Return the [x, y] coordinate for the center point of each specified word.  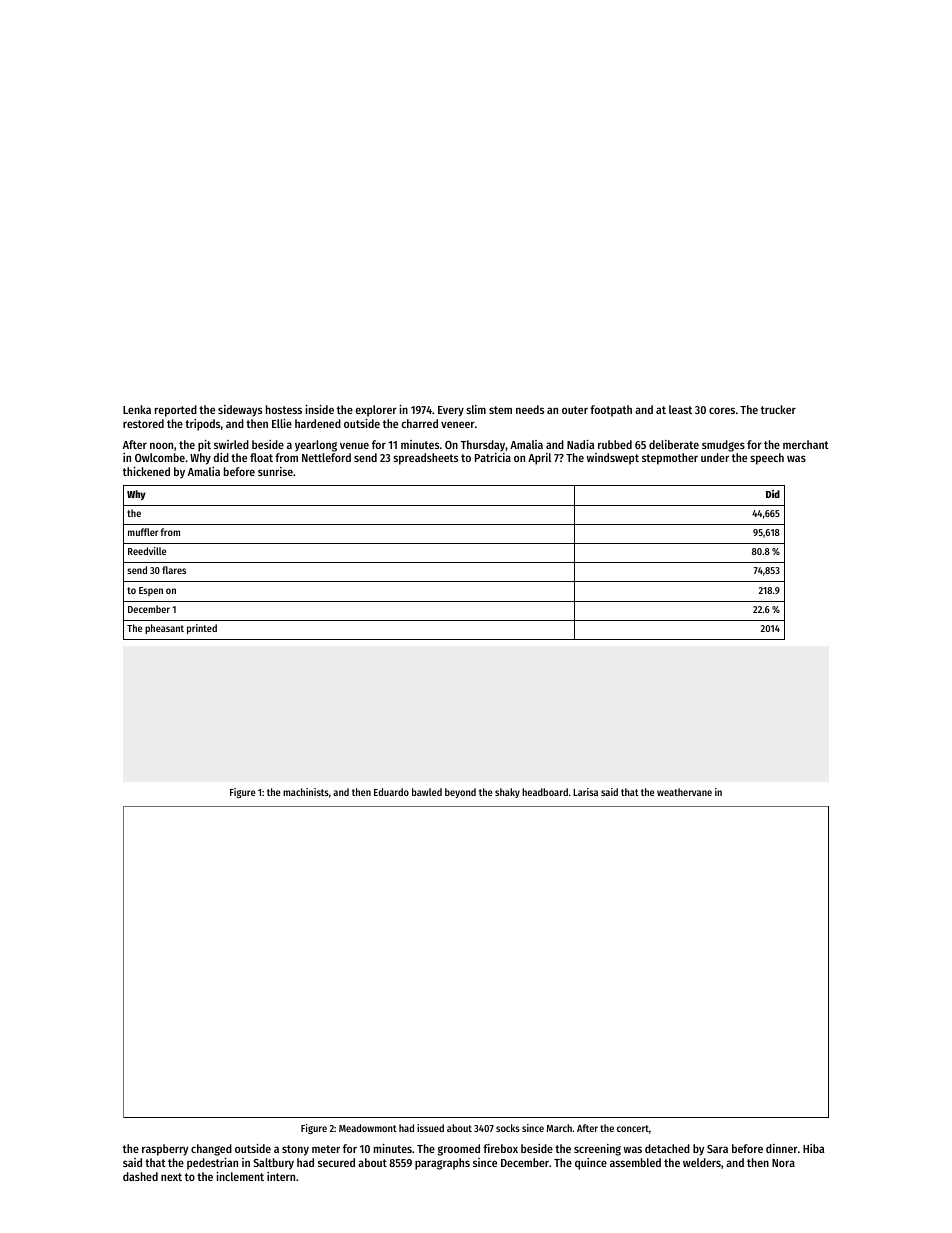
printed [202, 629]
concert [633, 1128]
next [171, 1177]
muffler [143, 532]
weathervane [684, 792]
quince [591, 1164]
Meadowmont [368, 1128]
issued [430, 1128]
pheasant [164, 629]
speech [767, 459]
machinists [306, 792]
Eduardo [391, 792]
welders [702, 1162]
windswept [613, 459]
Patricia [493, 457]
